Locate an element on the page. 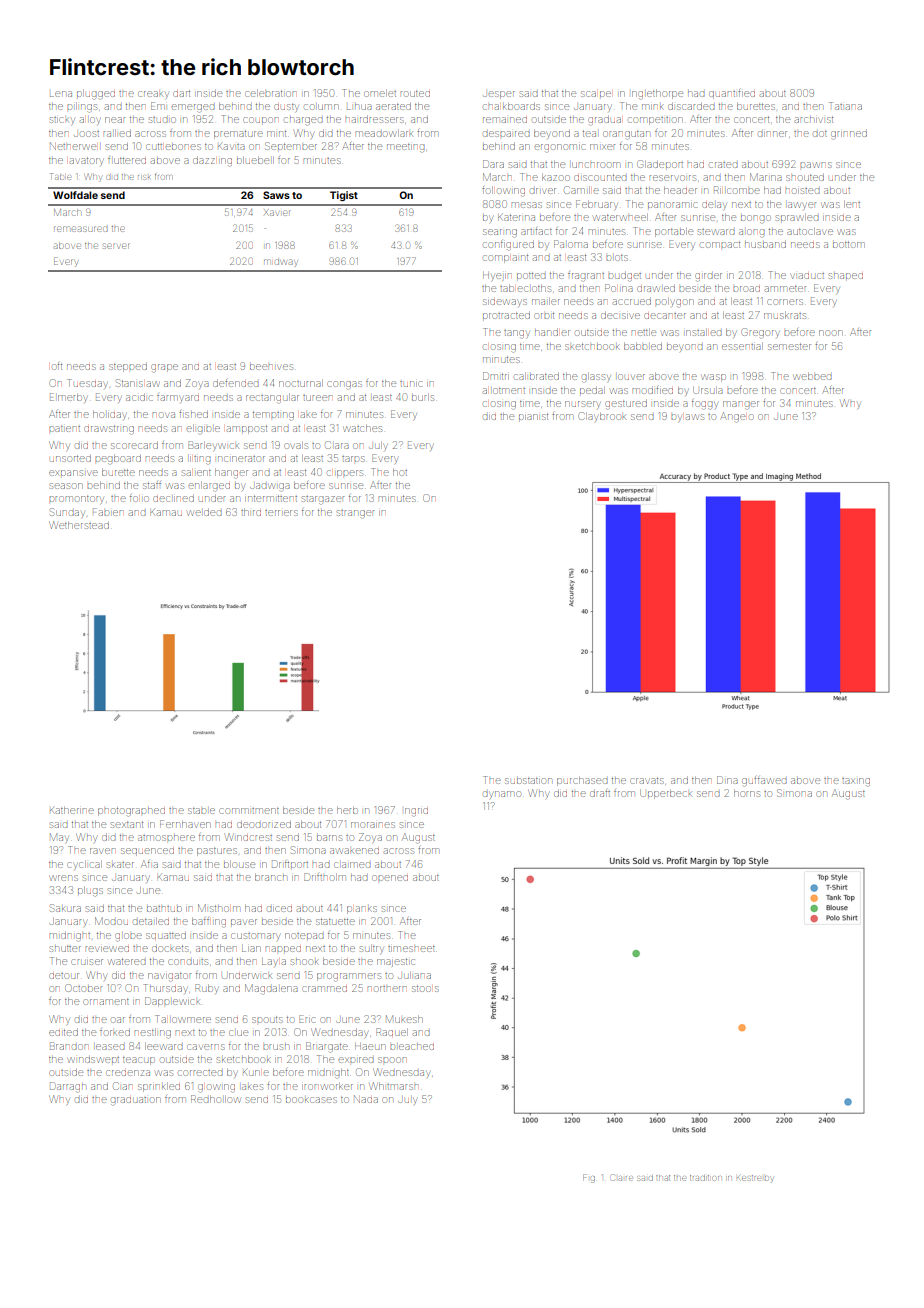  webbed is located at coordinates (813, 376).
